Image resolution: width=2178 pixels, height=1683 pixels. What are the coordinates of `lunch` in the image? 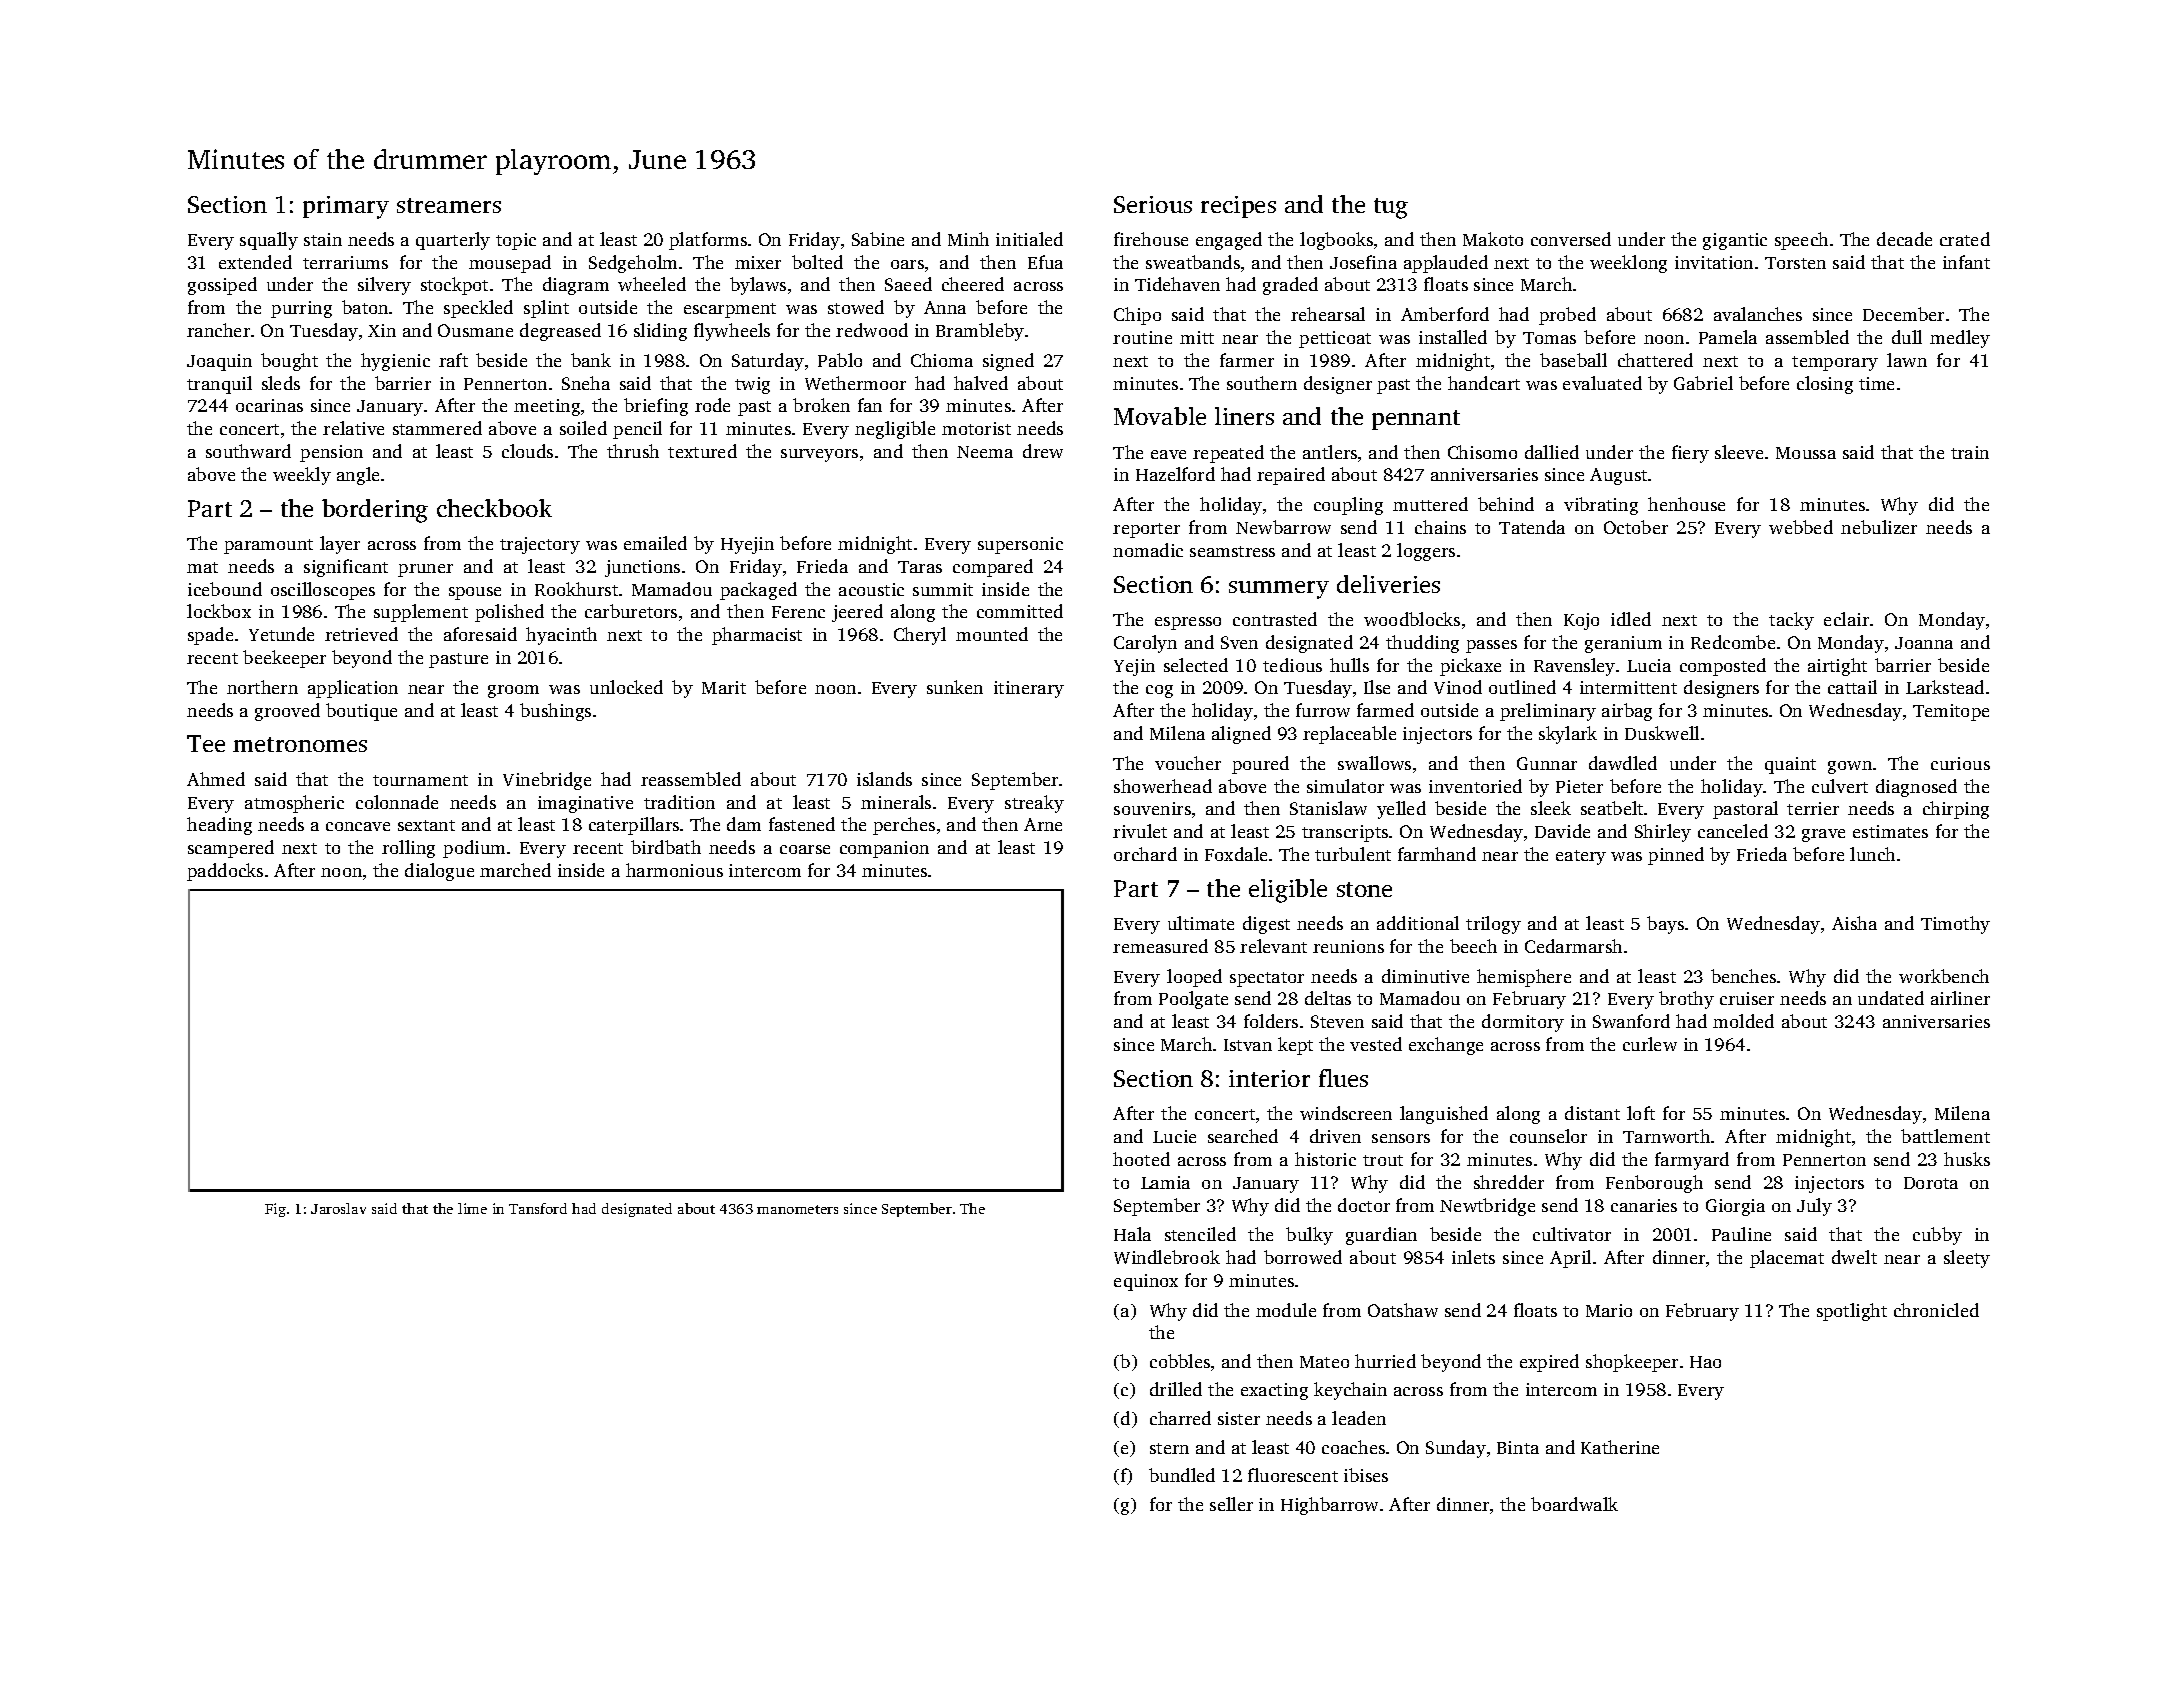 It's located at (1872, 854).
